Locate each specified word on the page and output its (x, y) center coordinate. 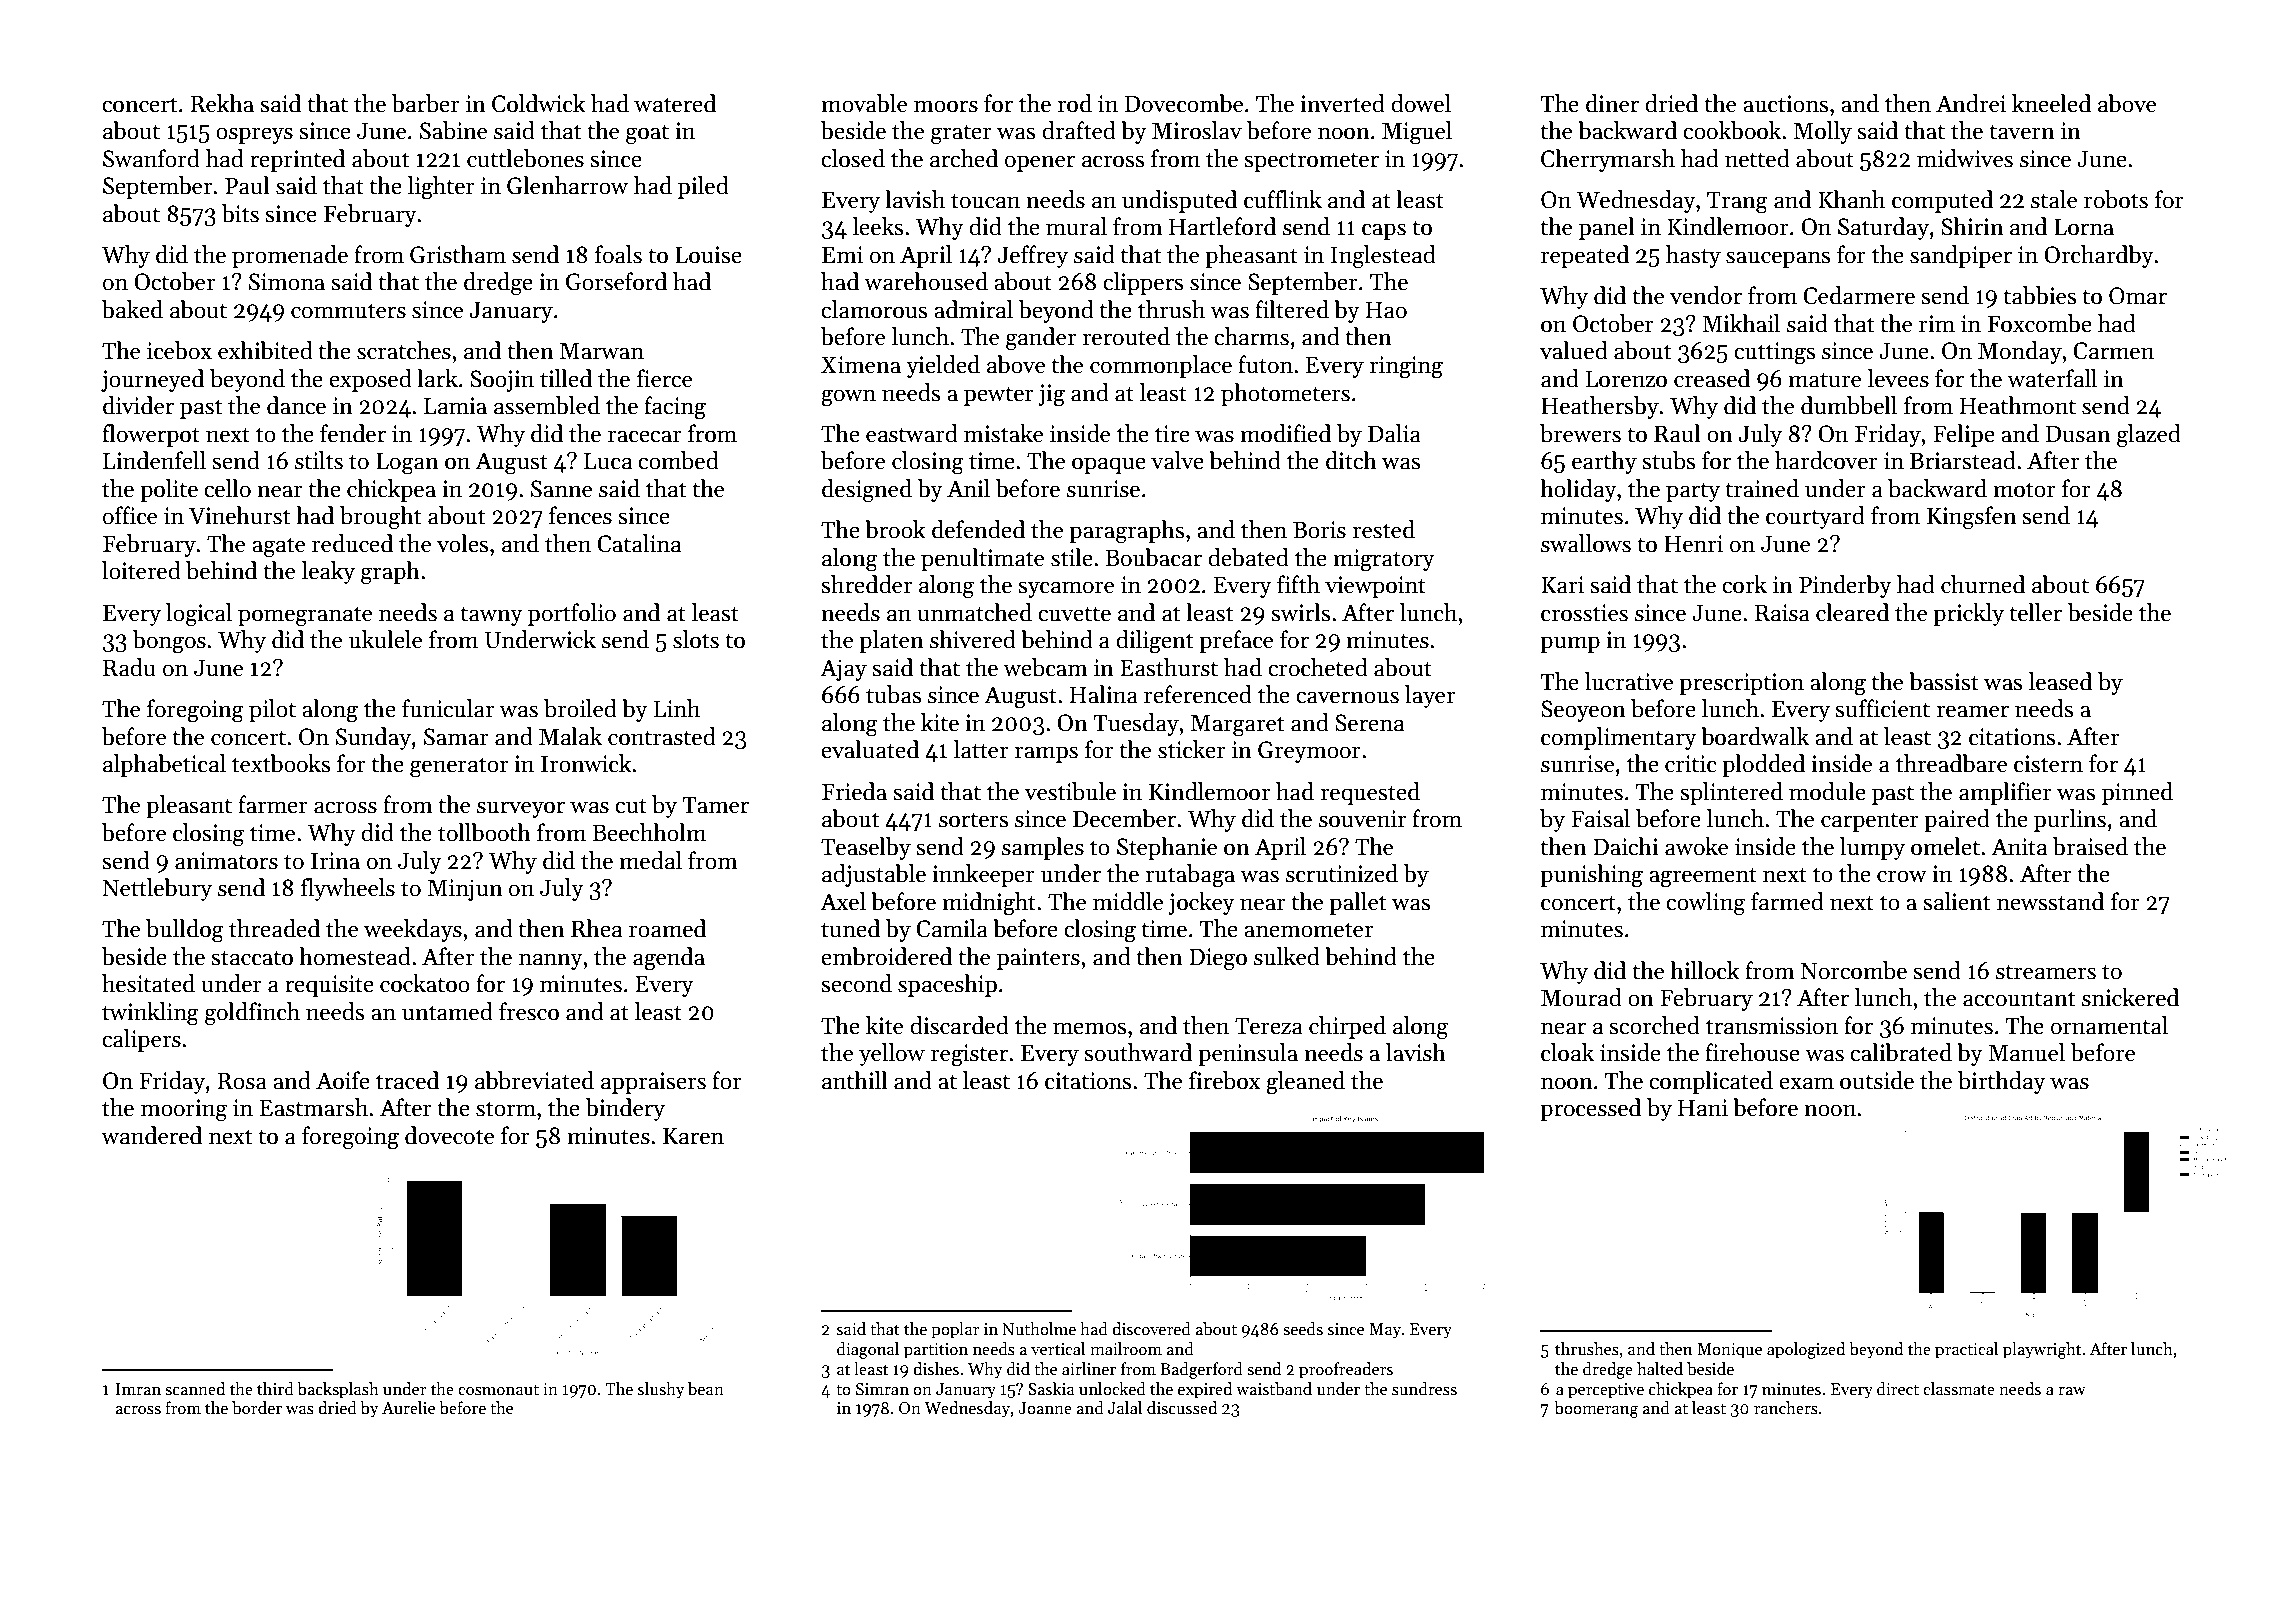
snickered (2130, 997)
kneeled (2051, 103)
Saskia (1051, 1389)
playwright (2042, 1350)
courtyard (1815, 517)
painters (1038, 959)
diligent (1155, 642)
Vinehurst (240, 515)
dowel (1421, 103)
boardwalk (1755, 736)
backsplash (338, 1390)
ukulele (385, 639)
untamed (447, 1011)
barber (426, 103)
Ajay (843, 670)
